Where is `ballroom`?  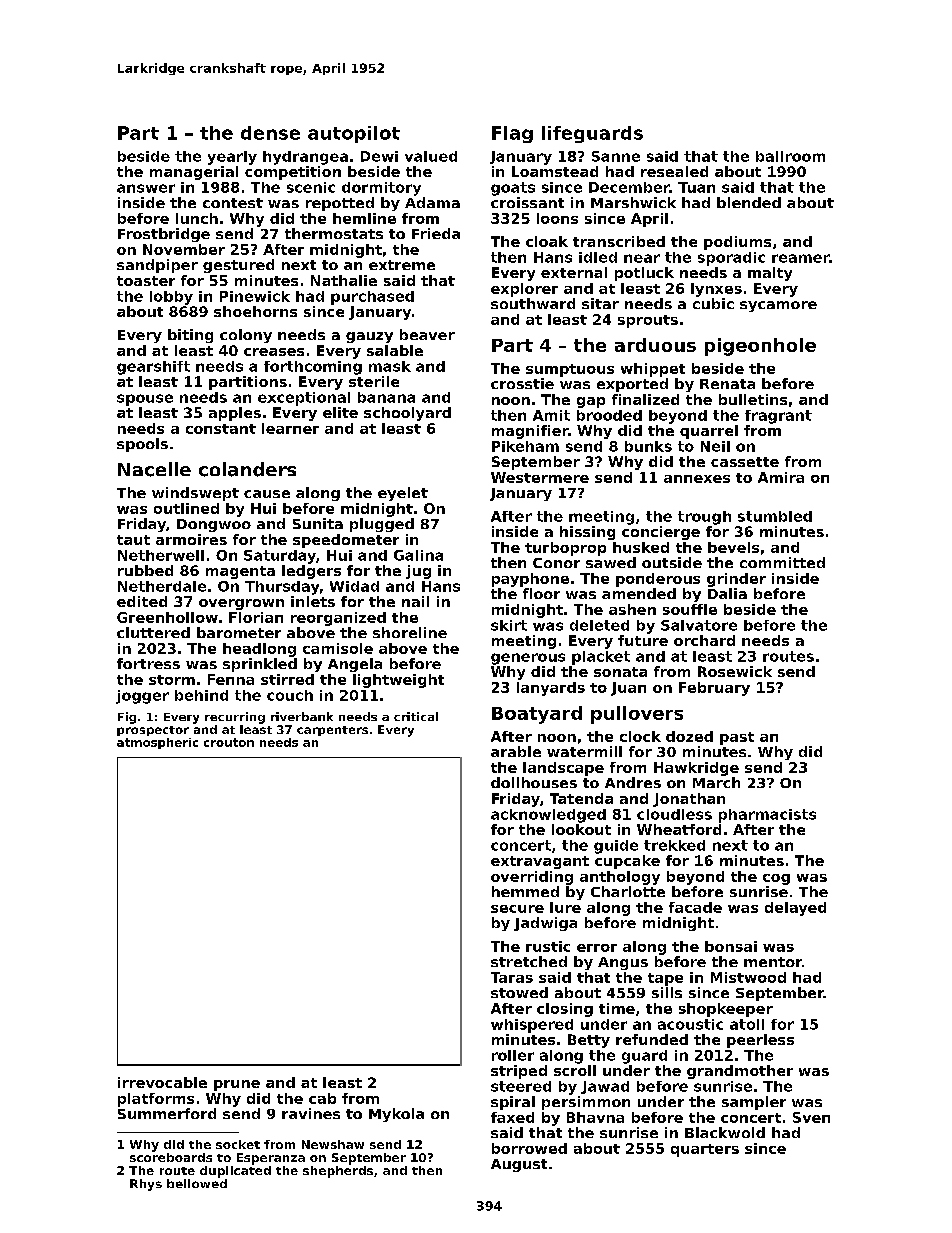 ballroom is located at coordinates (790, 156).
